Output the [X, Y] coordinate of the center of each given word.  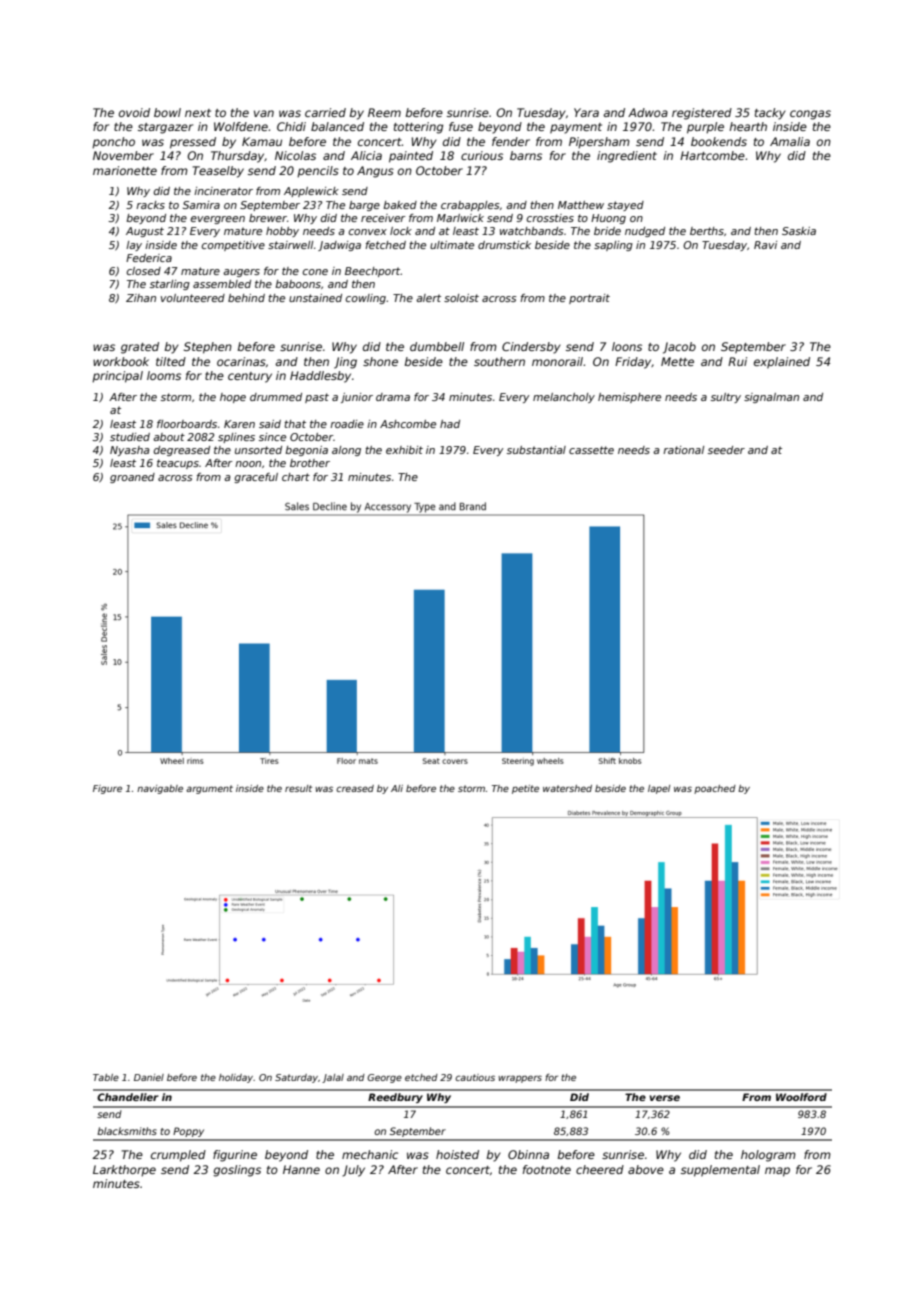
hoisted [457, 1154]
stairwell [290, 245]
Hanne [301, 1169]
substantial [536, 450]
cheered [600, 1169]
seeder [726, 450]
